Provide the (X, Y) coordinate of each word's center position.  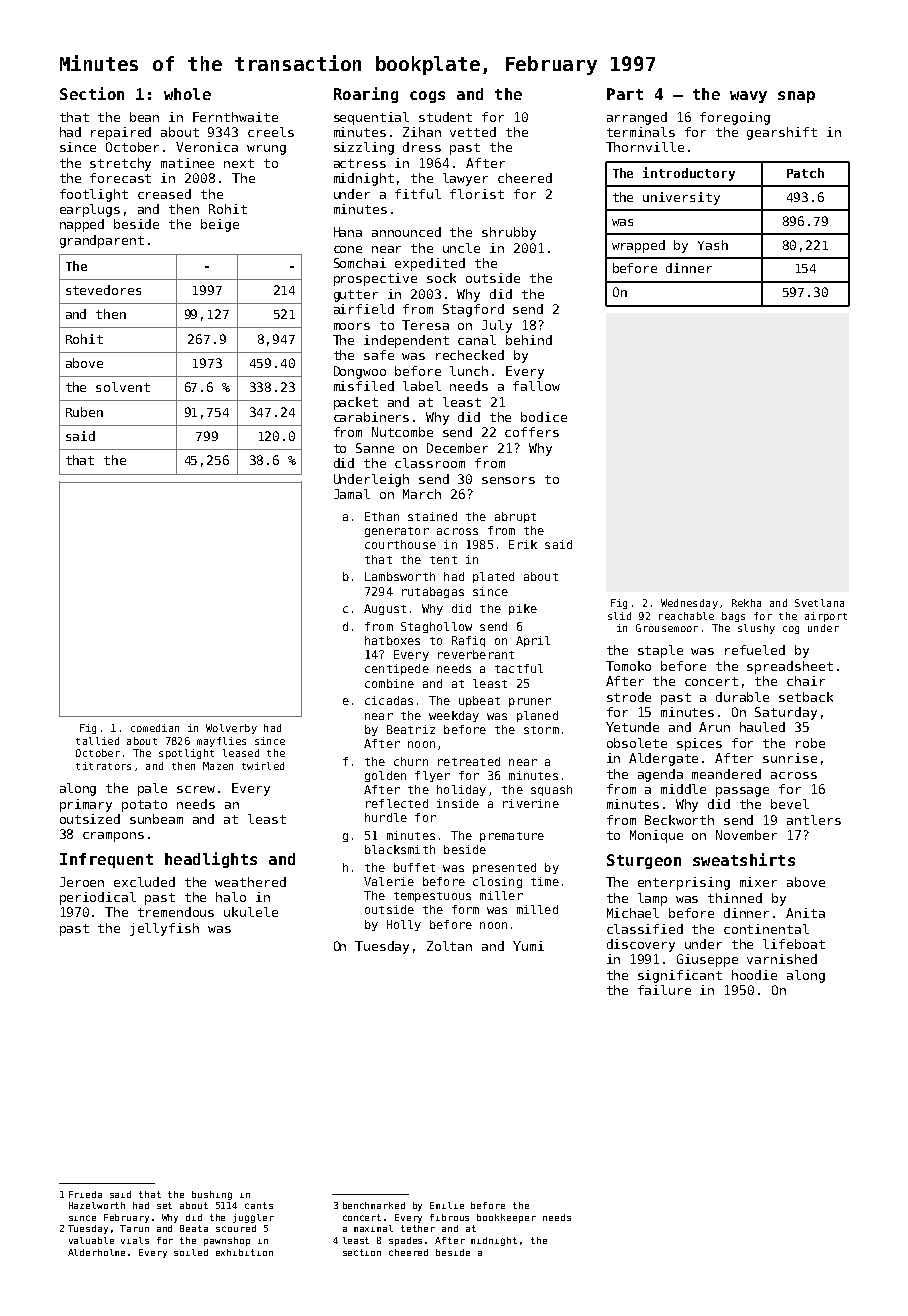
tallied (97, 741)
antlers (814, 820)
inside (458, 803)
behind (529, 340)
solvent (123, 387)
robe (810, 743)
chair (806, 681)
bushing (212, 1195)
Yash (713, 245)
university (681, 198)
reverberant (476, 654)
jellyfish (164, 929)
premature (512, 837)
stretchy (120, 164)
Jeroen (82, 882)
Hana (348, 232)
